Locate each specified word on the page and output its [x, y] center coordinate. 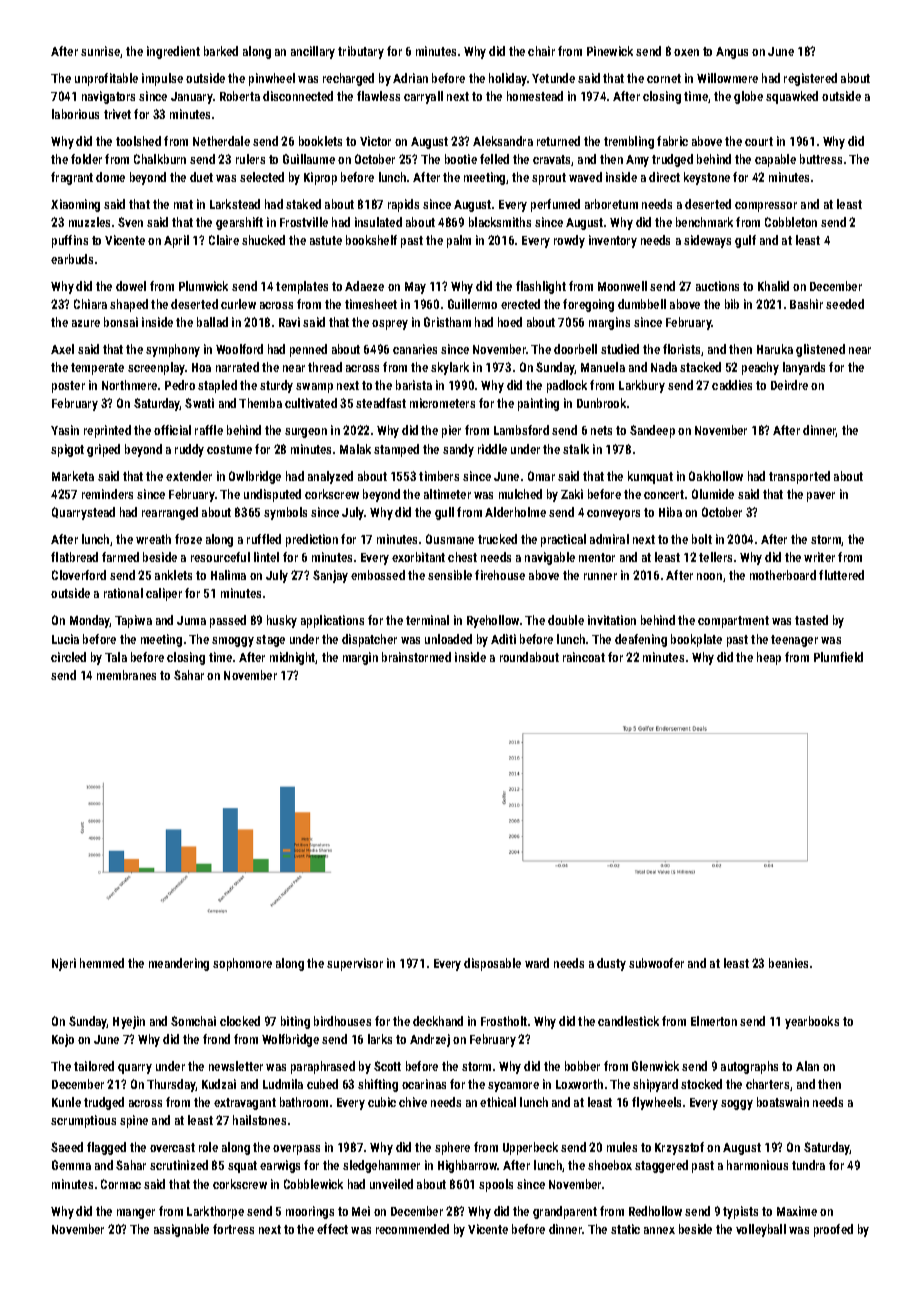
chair [541, 51]
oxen [686, 52]
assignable [181, 1230]
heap [769, 658]
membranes [126, 675]
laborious [75, 114]
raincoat [584, 657]
